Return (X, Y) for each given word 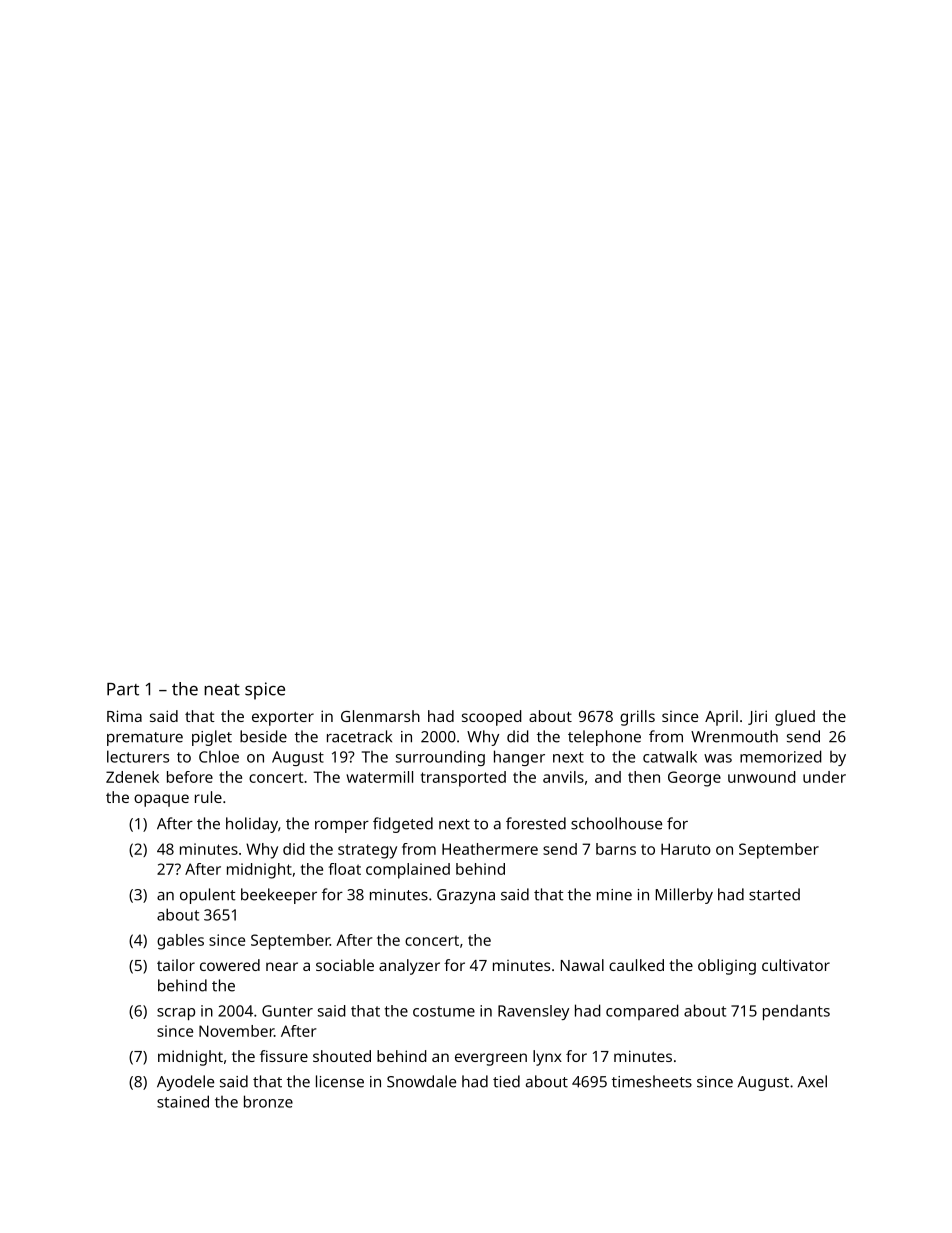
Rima (124, 716)
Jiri (757, 717)
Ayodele (185, 1083)
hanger (519, 758)
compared (642, 1012)
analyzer (409, 967)
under (824, 777)
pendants (796, 1012)
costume (444, 1011)
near (282, 966)
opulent (207, 896)
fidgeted (403, 825)
